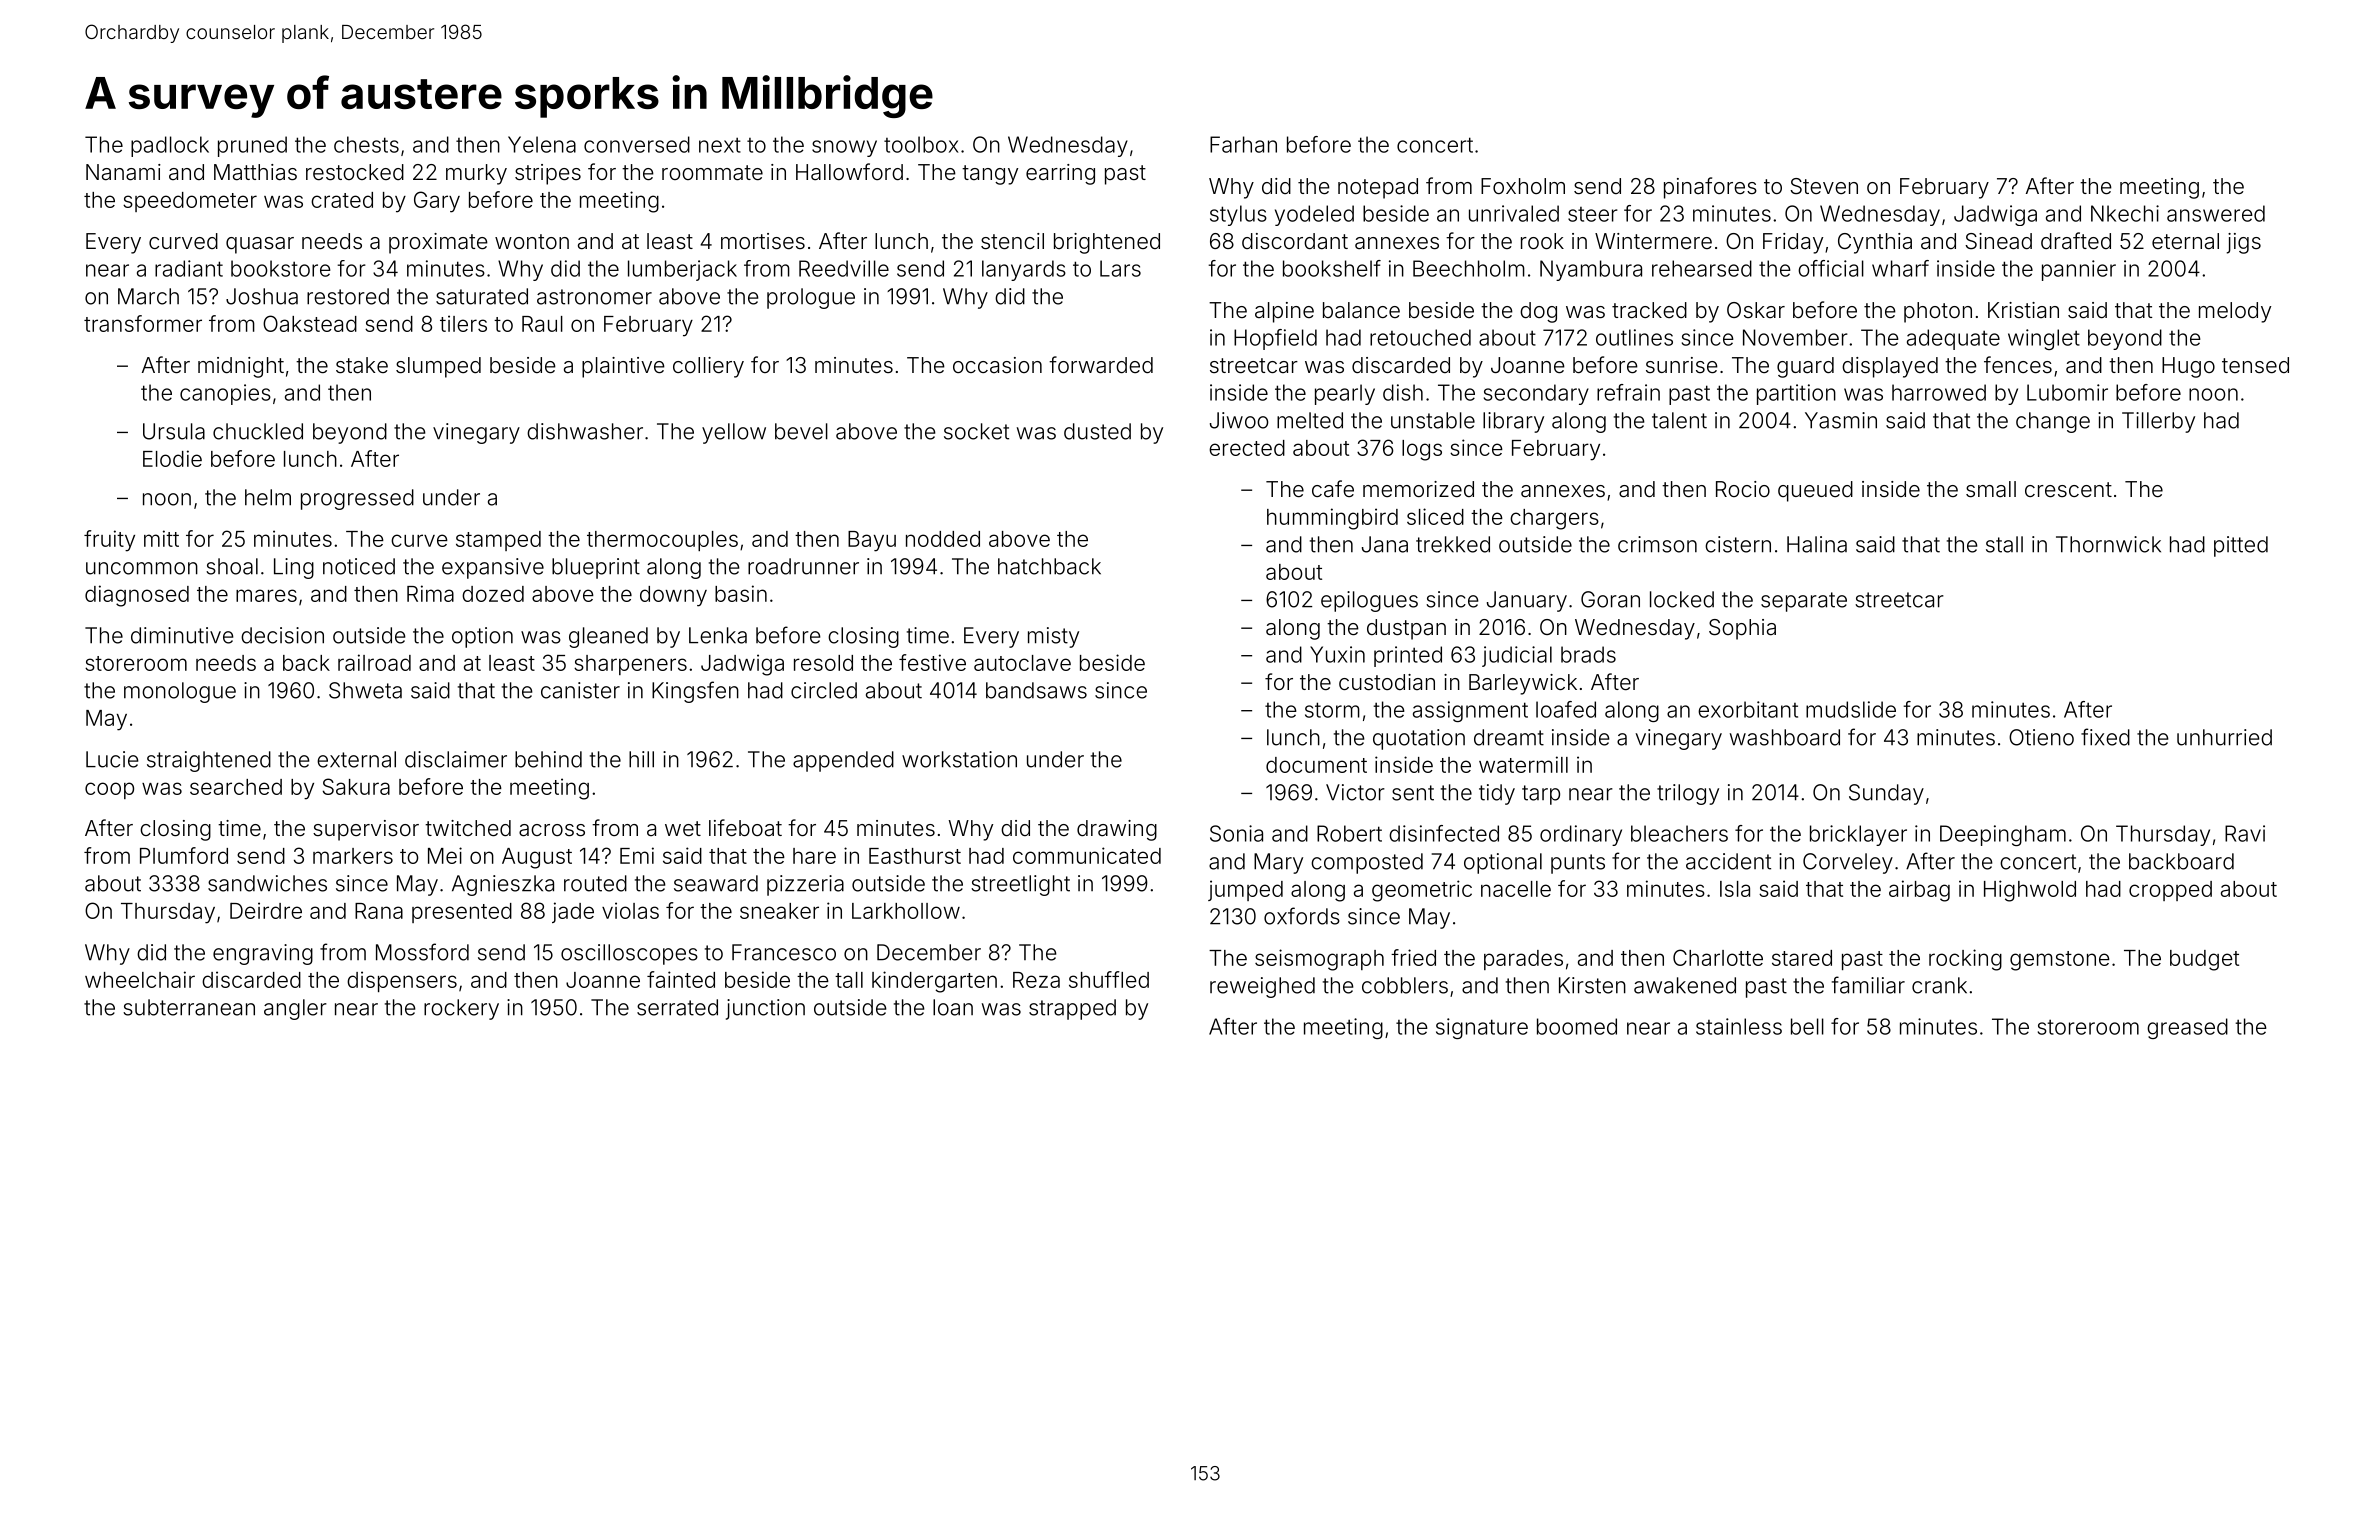 This screenshot has height=1540, width=2380. What do you see at coordinates (2224, 737) in the screenshot?
I see `unhurried` at bounding box center [2224, 737].
